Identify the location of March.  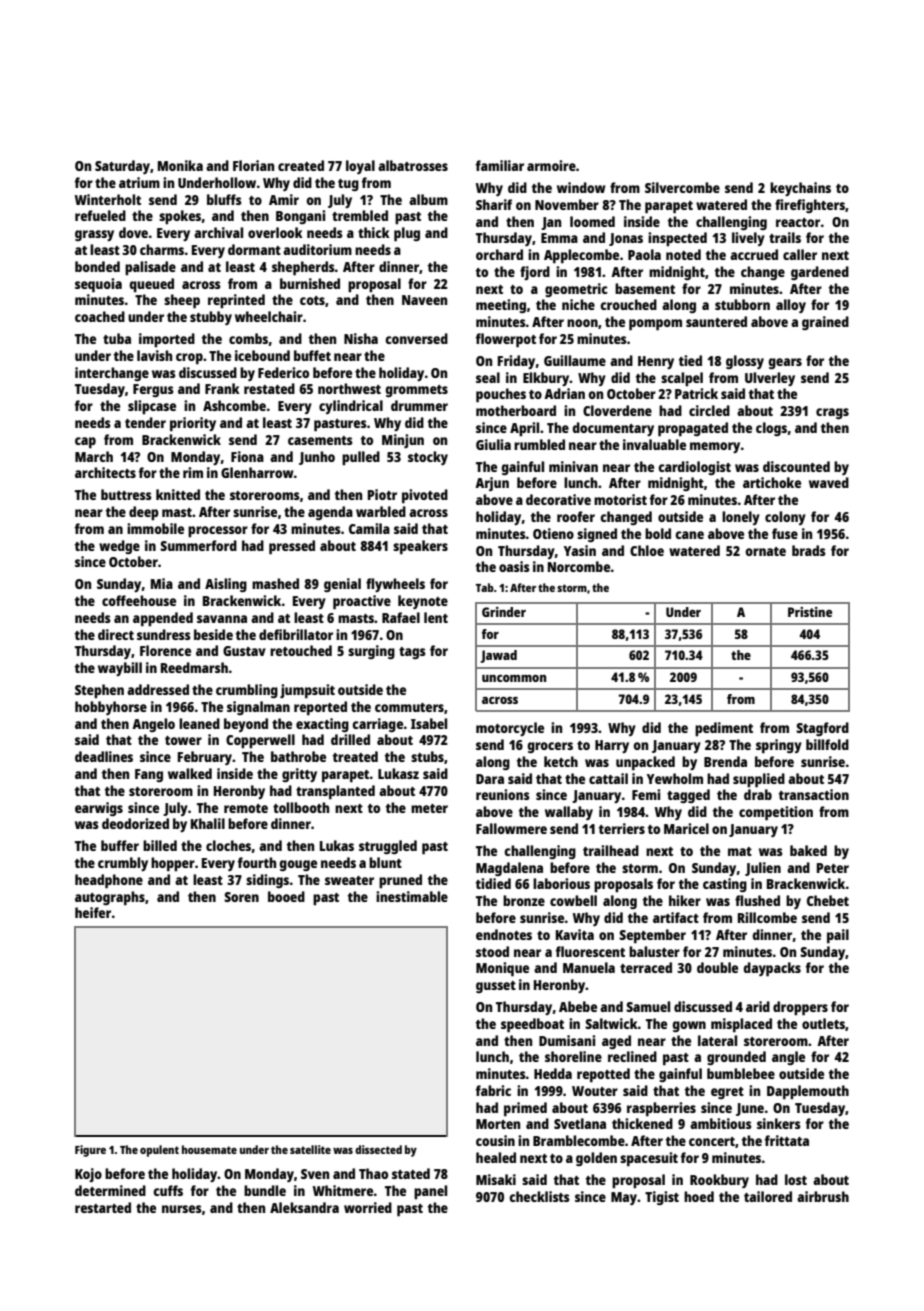
(94, 456).
